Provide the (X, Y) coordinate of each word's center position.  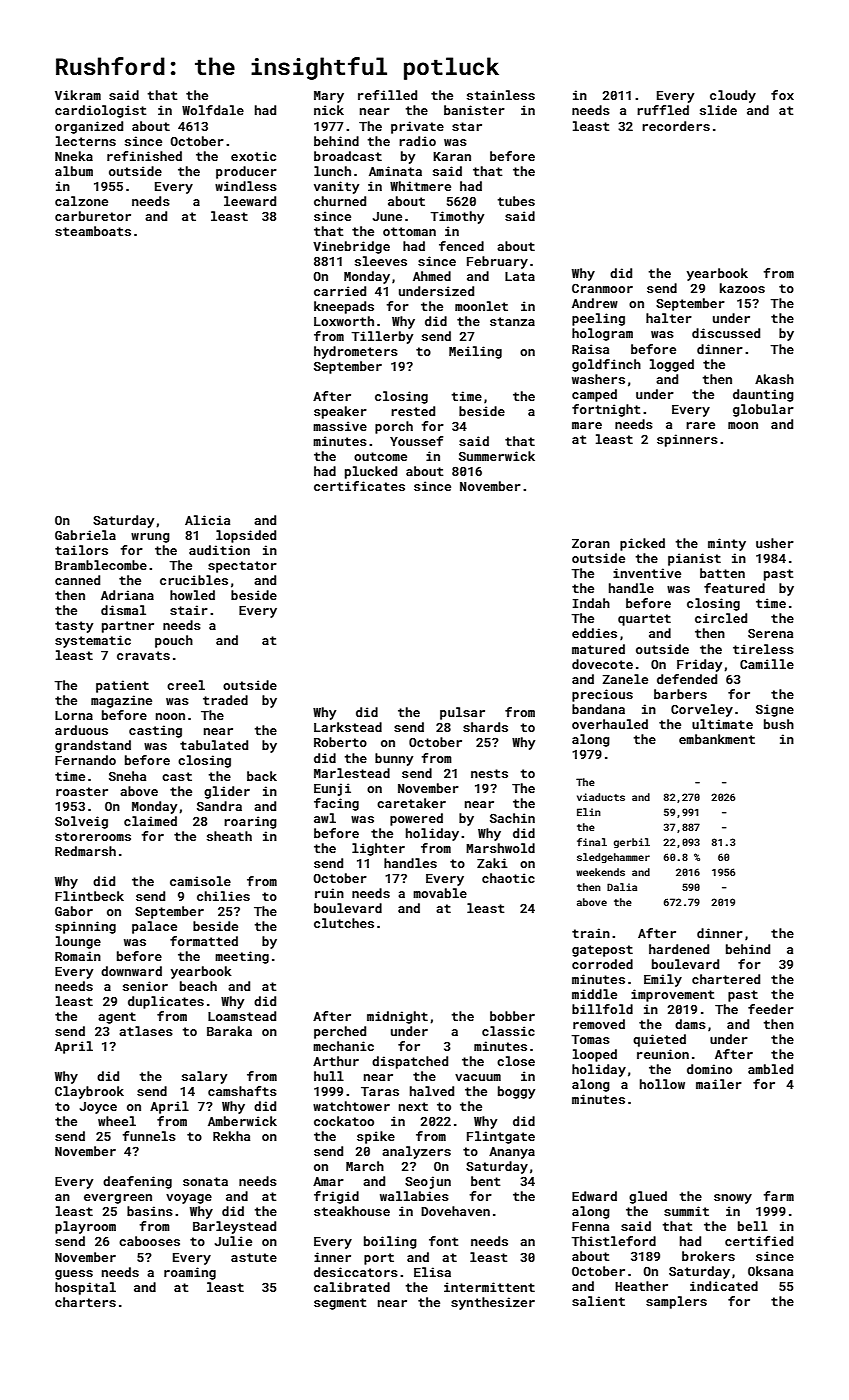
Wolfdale (213, 110)
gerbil (632, 843)
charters (85, 1302)
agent (117, 1018)
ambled (770, 1069)
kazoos (742, 288)
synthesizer (493, 1303)
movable (440, 893)
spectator (242, 567)
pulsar (462, 713)
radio (417, 141)
